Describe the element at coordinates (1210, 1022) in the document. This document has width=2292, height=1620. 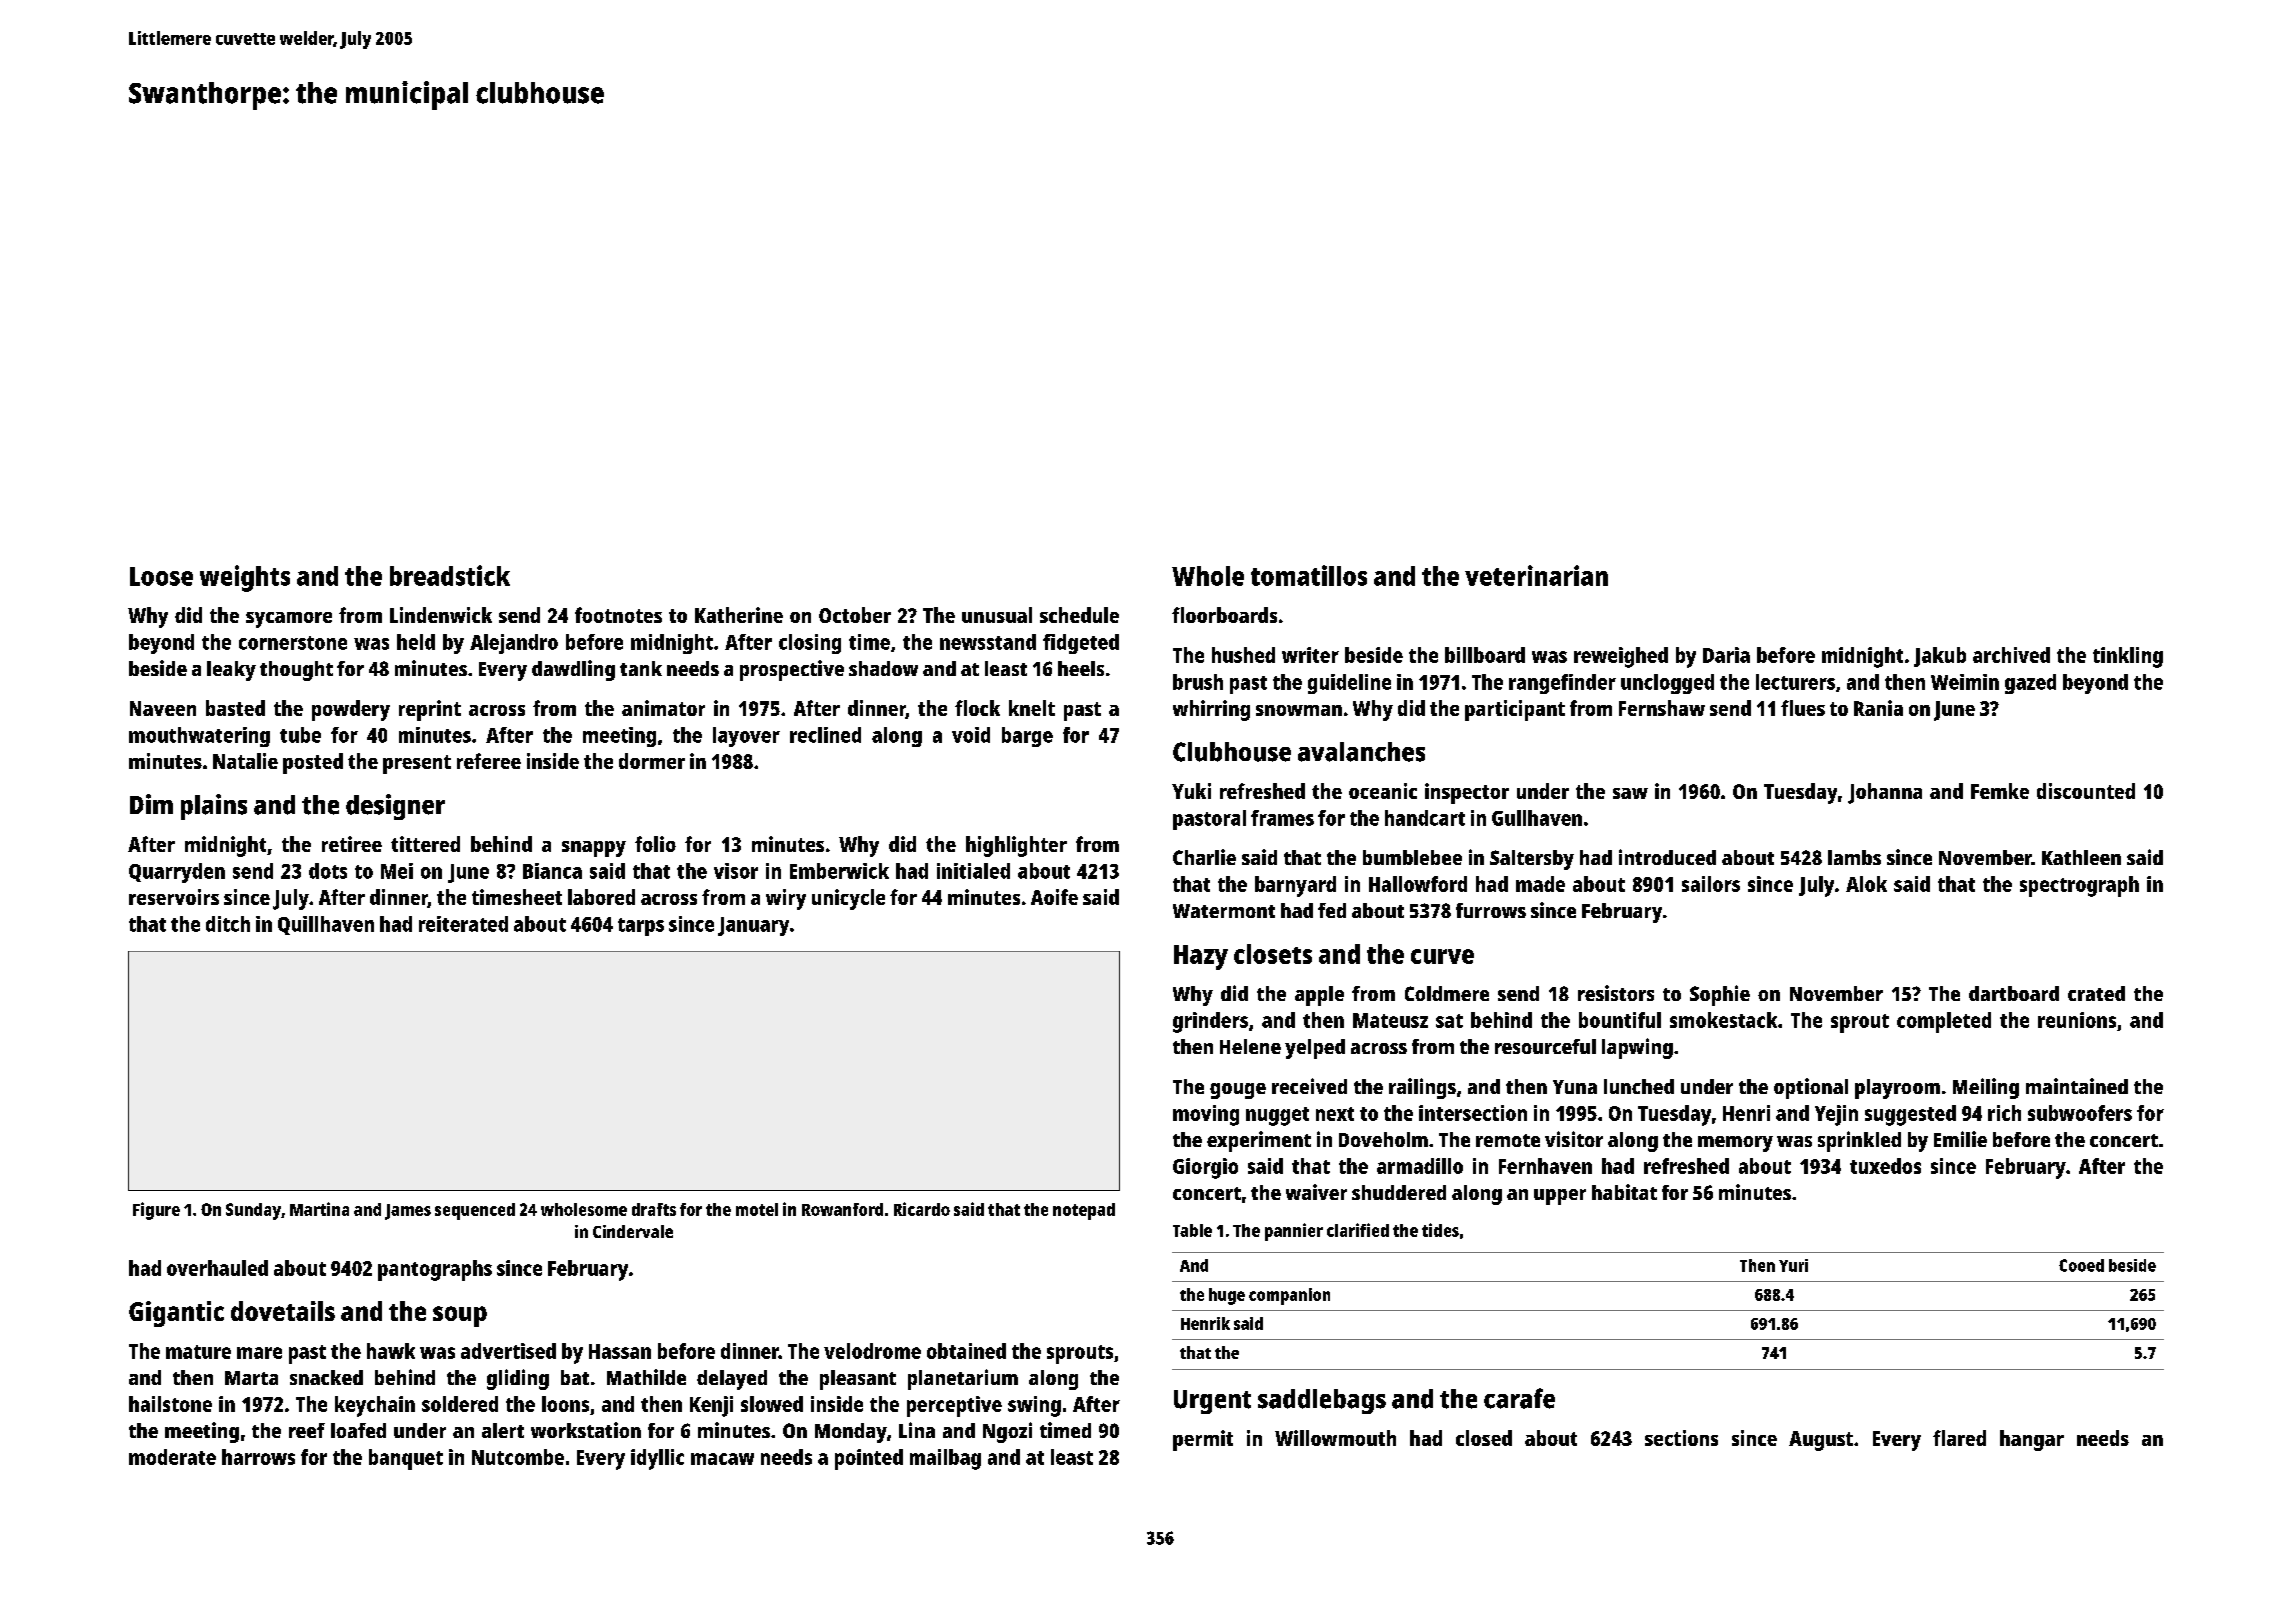
I see `grinders` at that location.
